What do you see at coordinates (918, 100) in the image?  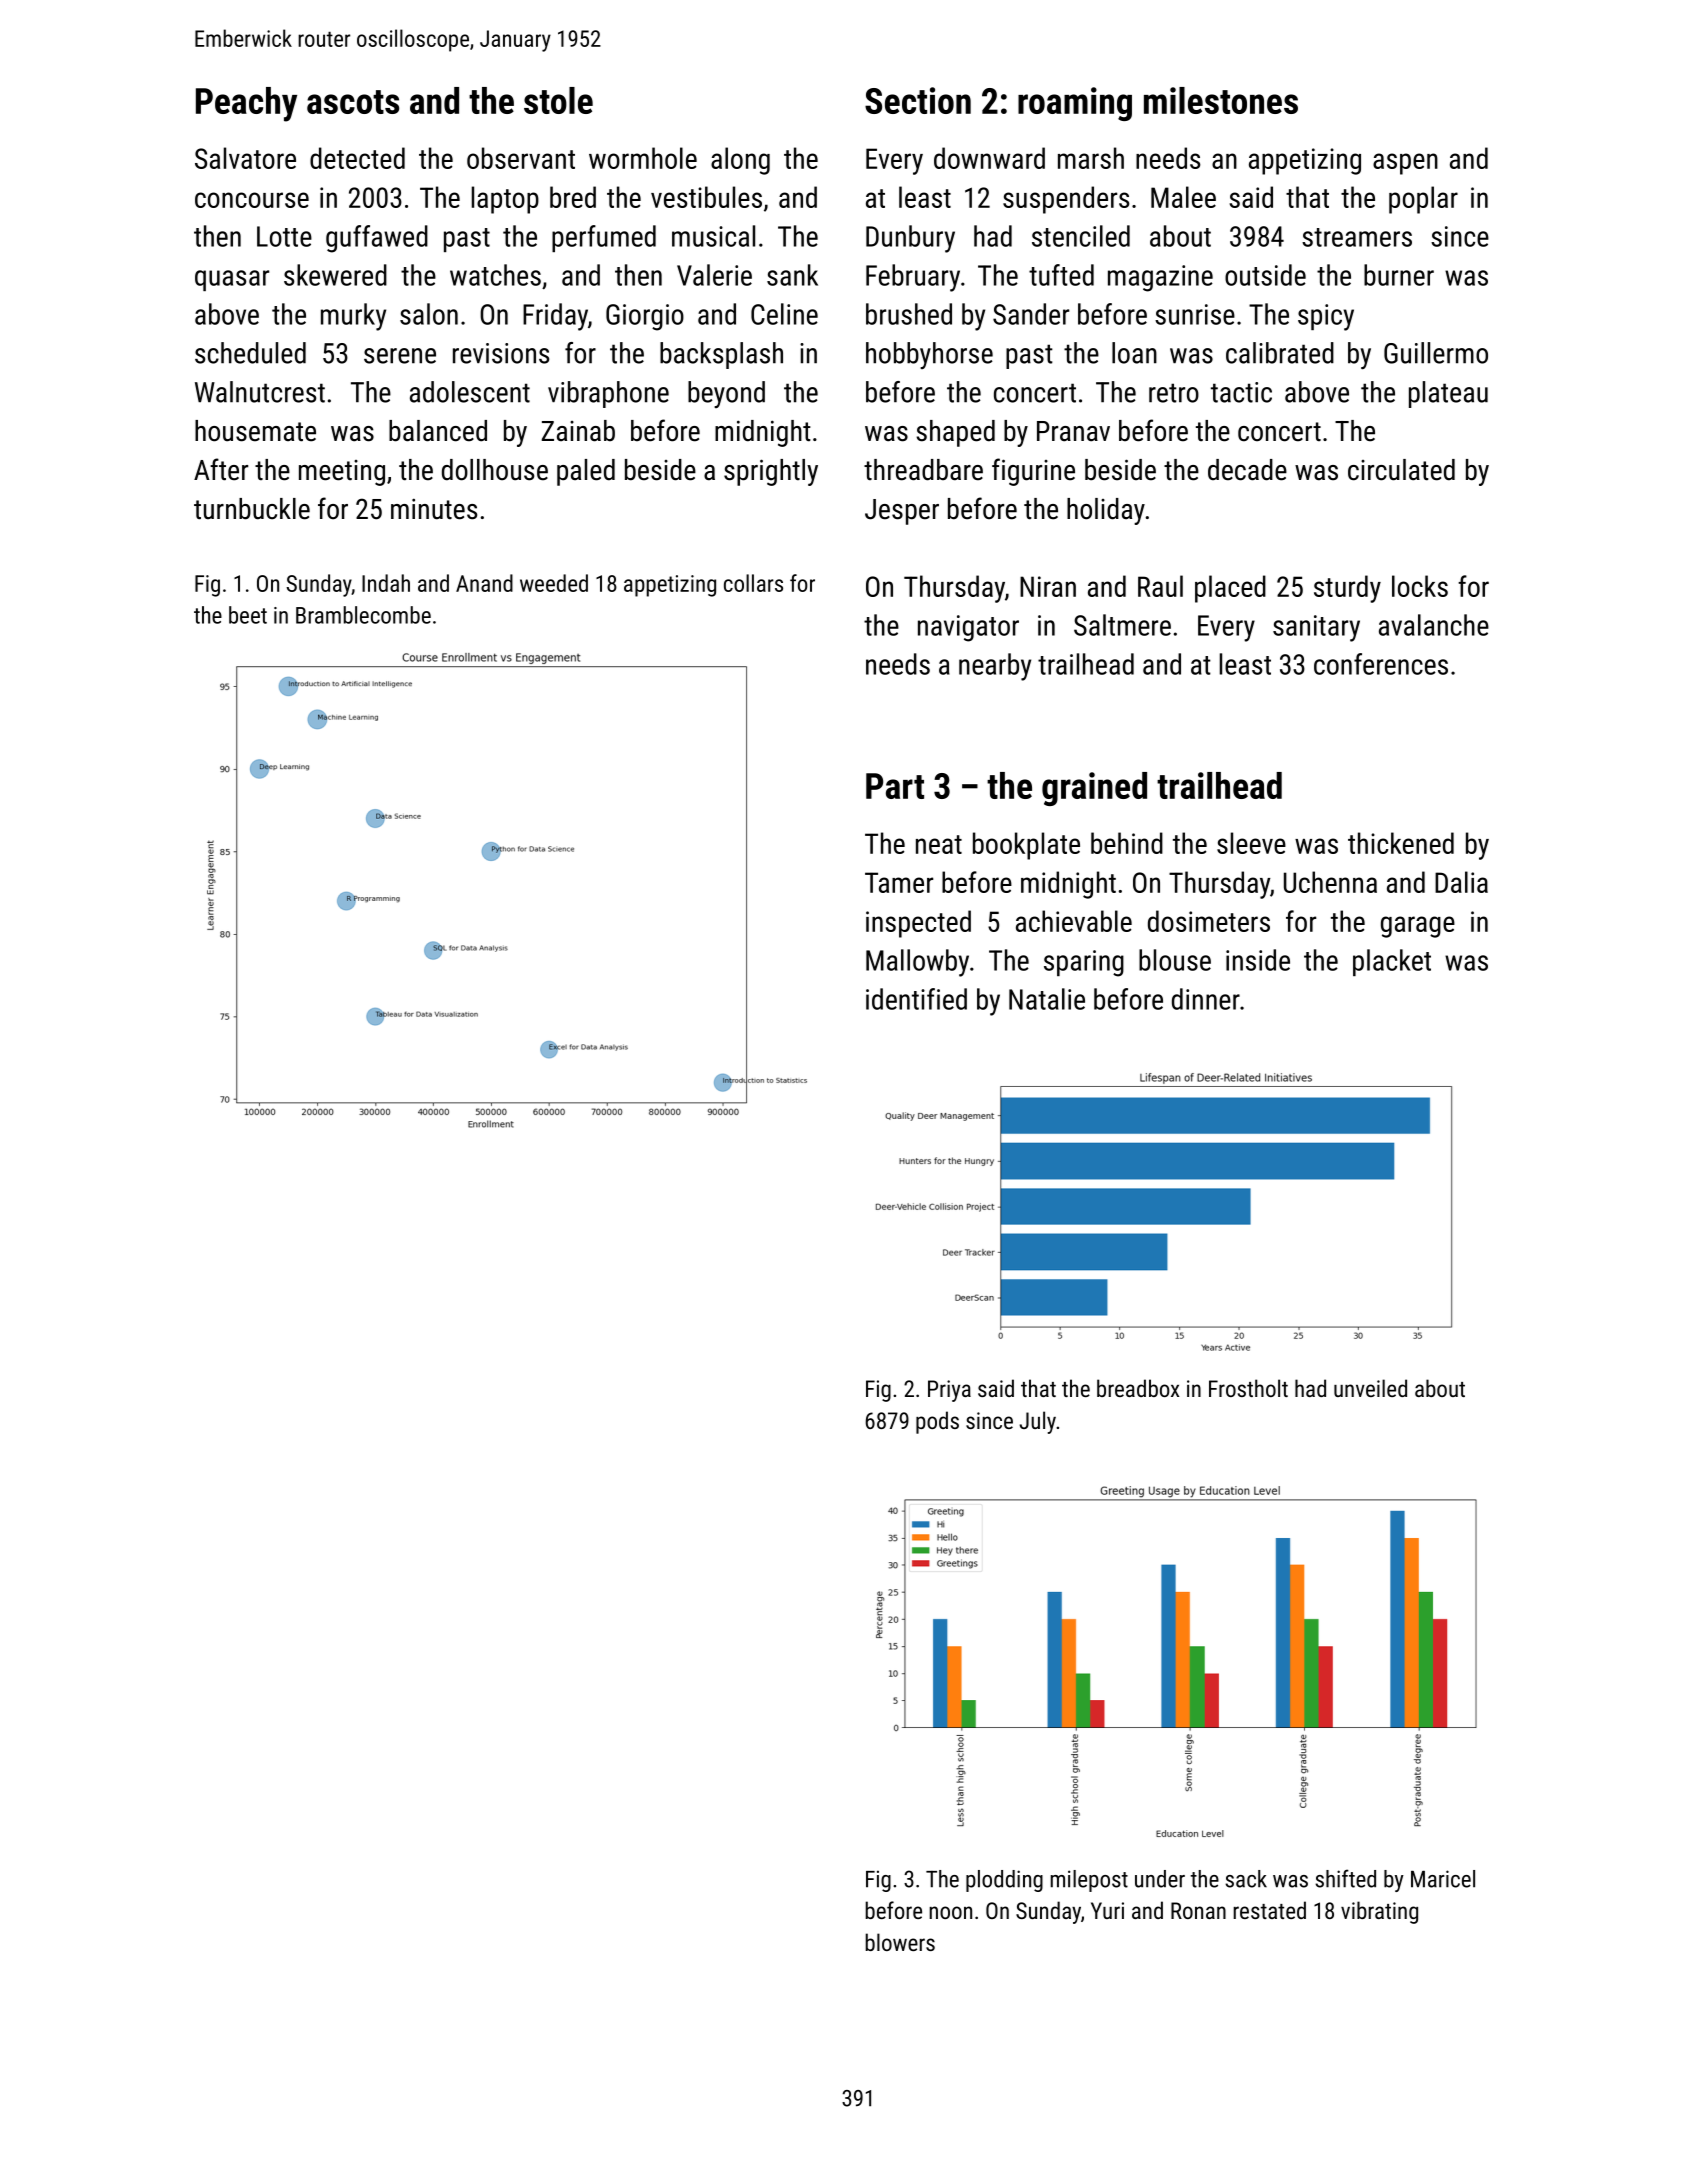 I see `Section` at bounding box center [918, 100].
